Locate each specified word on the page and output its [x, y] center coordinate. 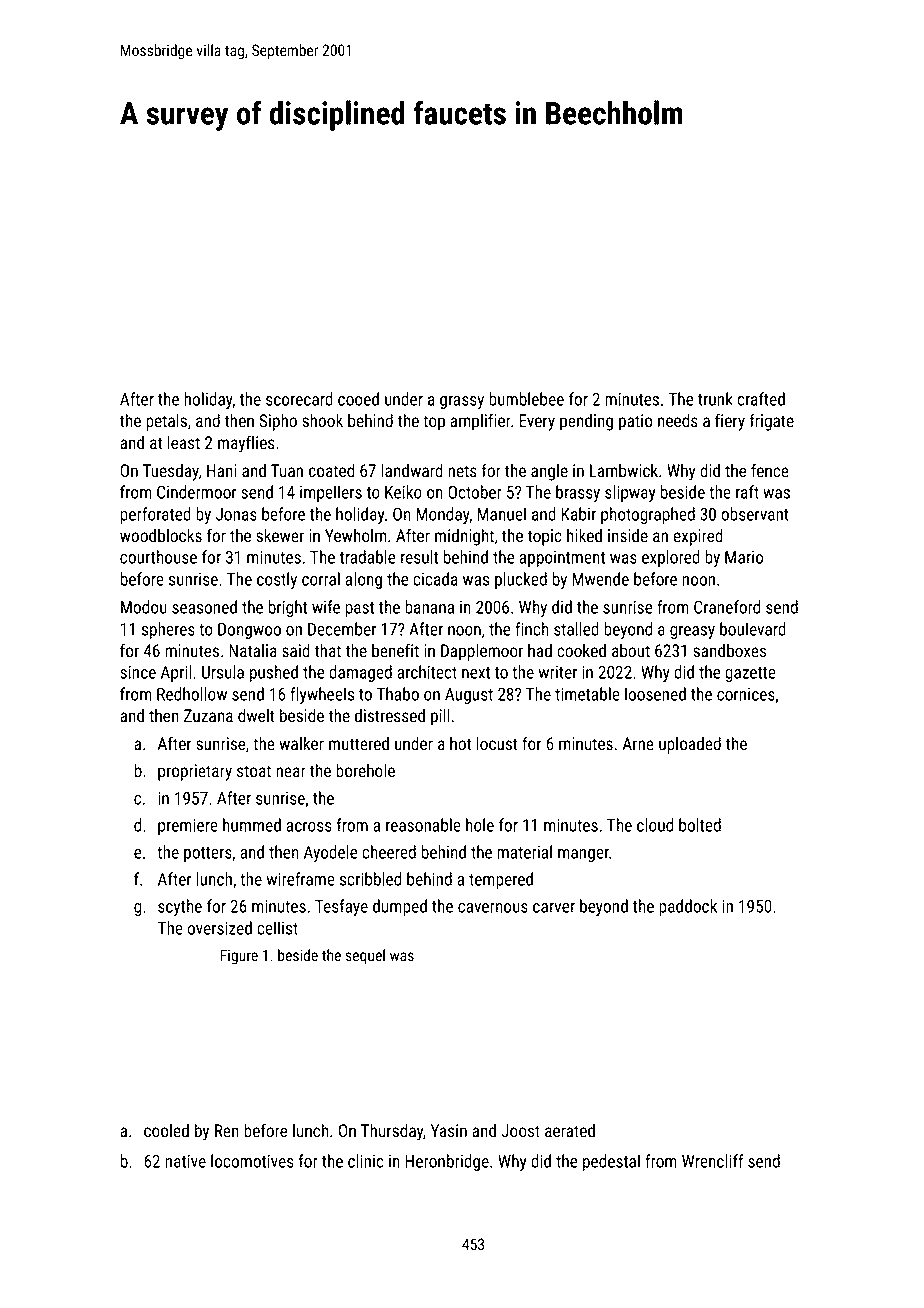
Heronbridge [447, 1162]
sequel [365, 956]
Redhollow [192, 694]
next [476, 673]
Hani [222, 470]
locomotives [252, 1161]
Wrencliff [713, 1161]
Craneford [727, 607]
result [419, 557]
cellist [277, 928]
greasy [692, 632]
